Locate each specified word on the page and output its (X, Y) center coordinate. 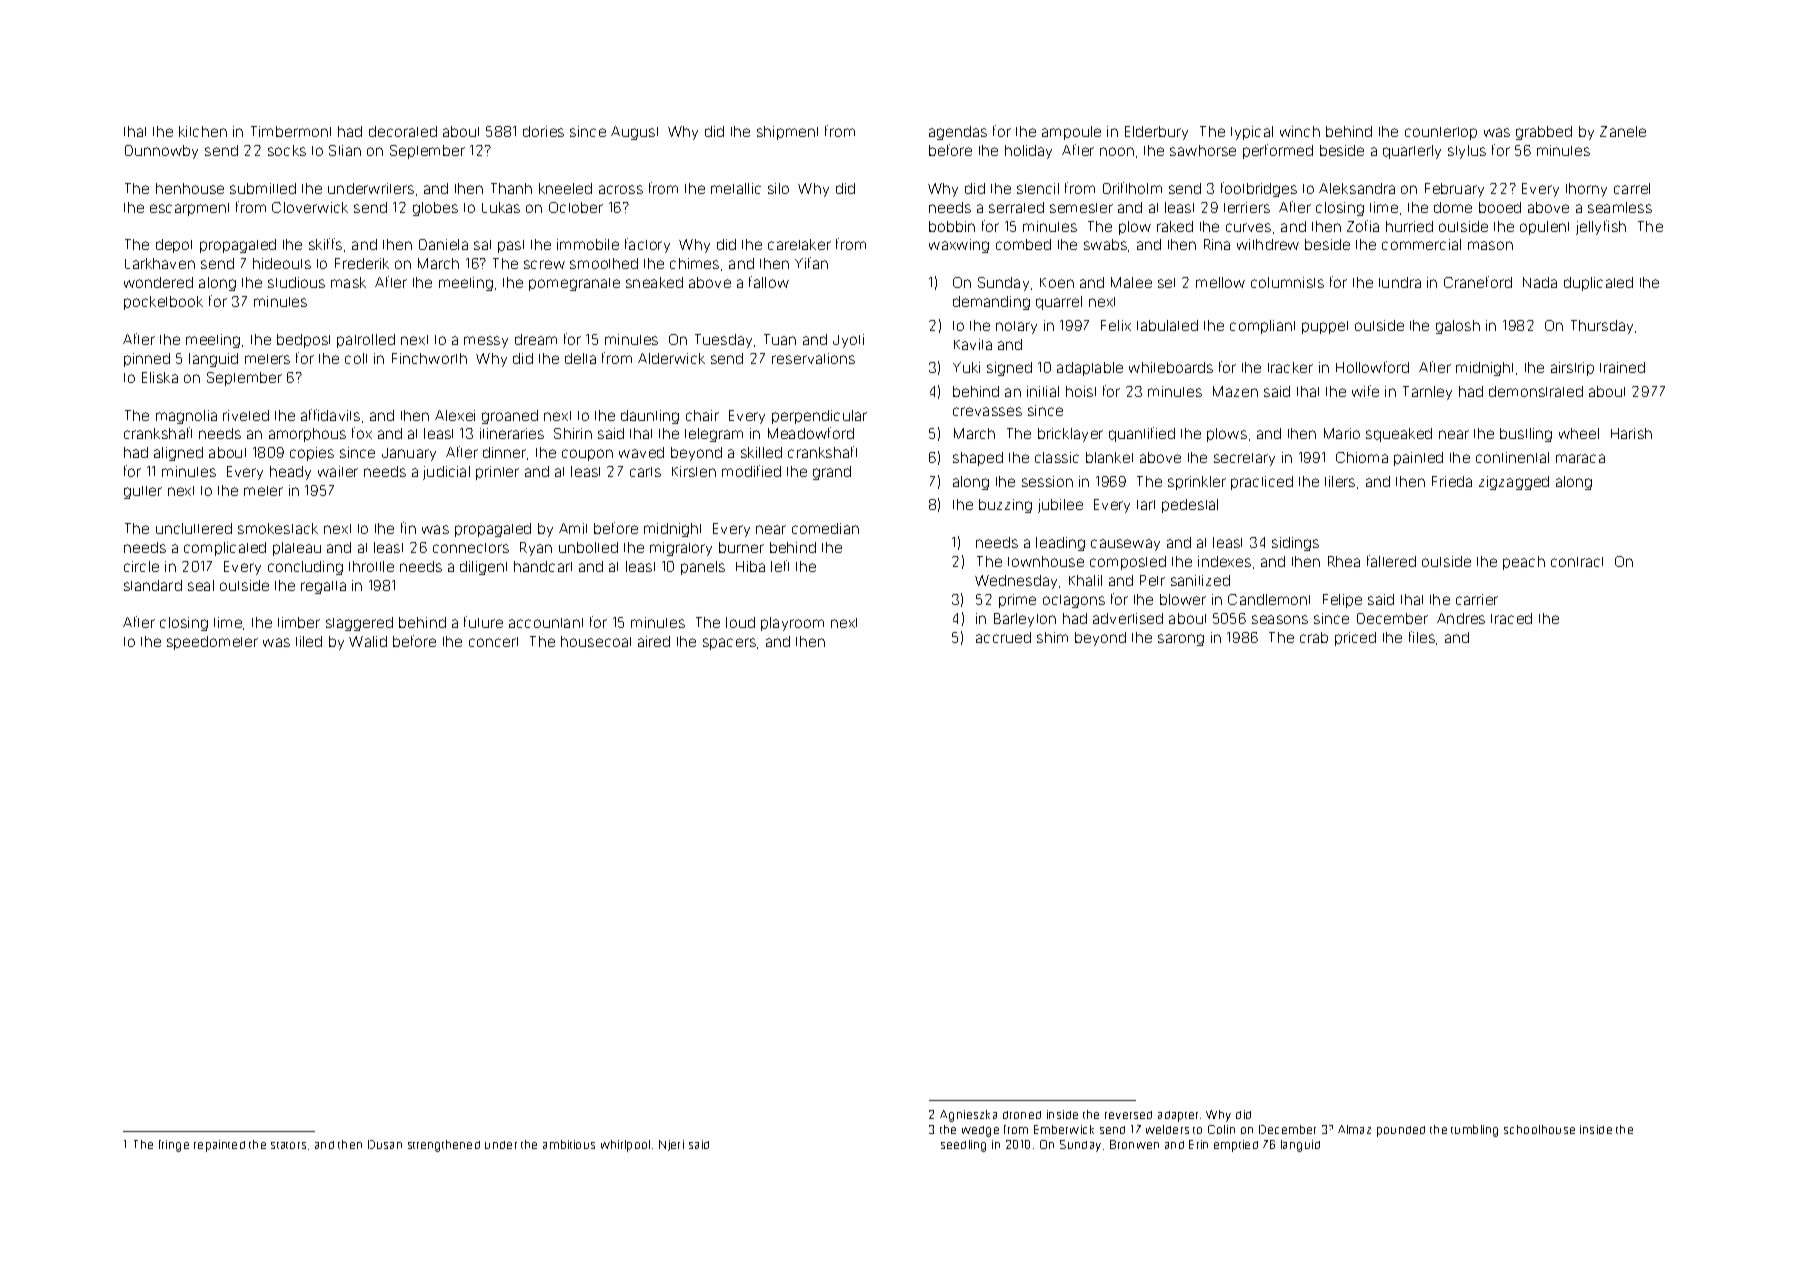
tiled (309, 641)
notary (1016, 327)
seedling (963, 1146)
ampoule (1071, 133)
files (1422, 637)
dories (543, 131)
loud (740, 622)
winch (1300, 131)
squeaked (1399, 435)
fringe (174, 1146)
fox (362, 433)
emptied (1236, 1146)
